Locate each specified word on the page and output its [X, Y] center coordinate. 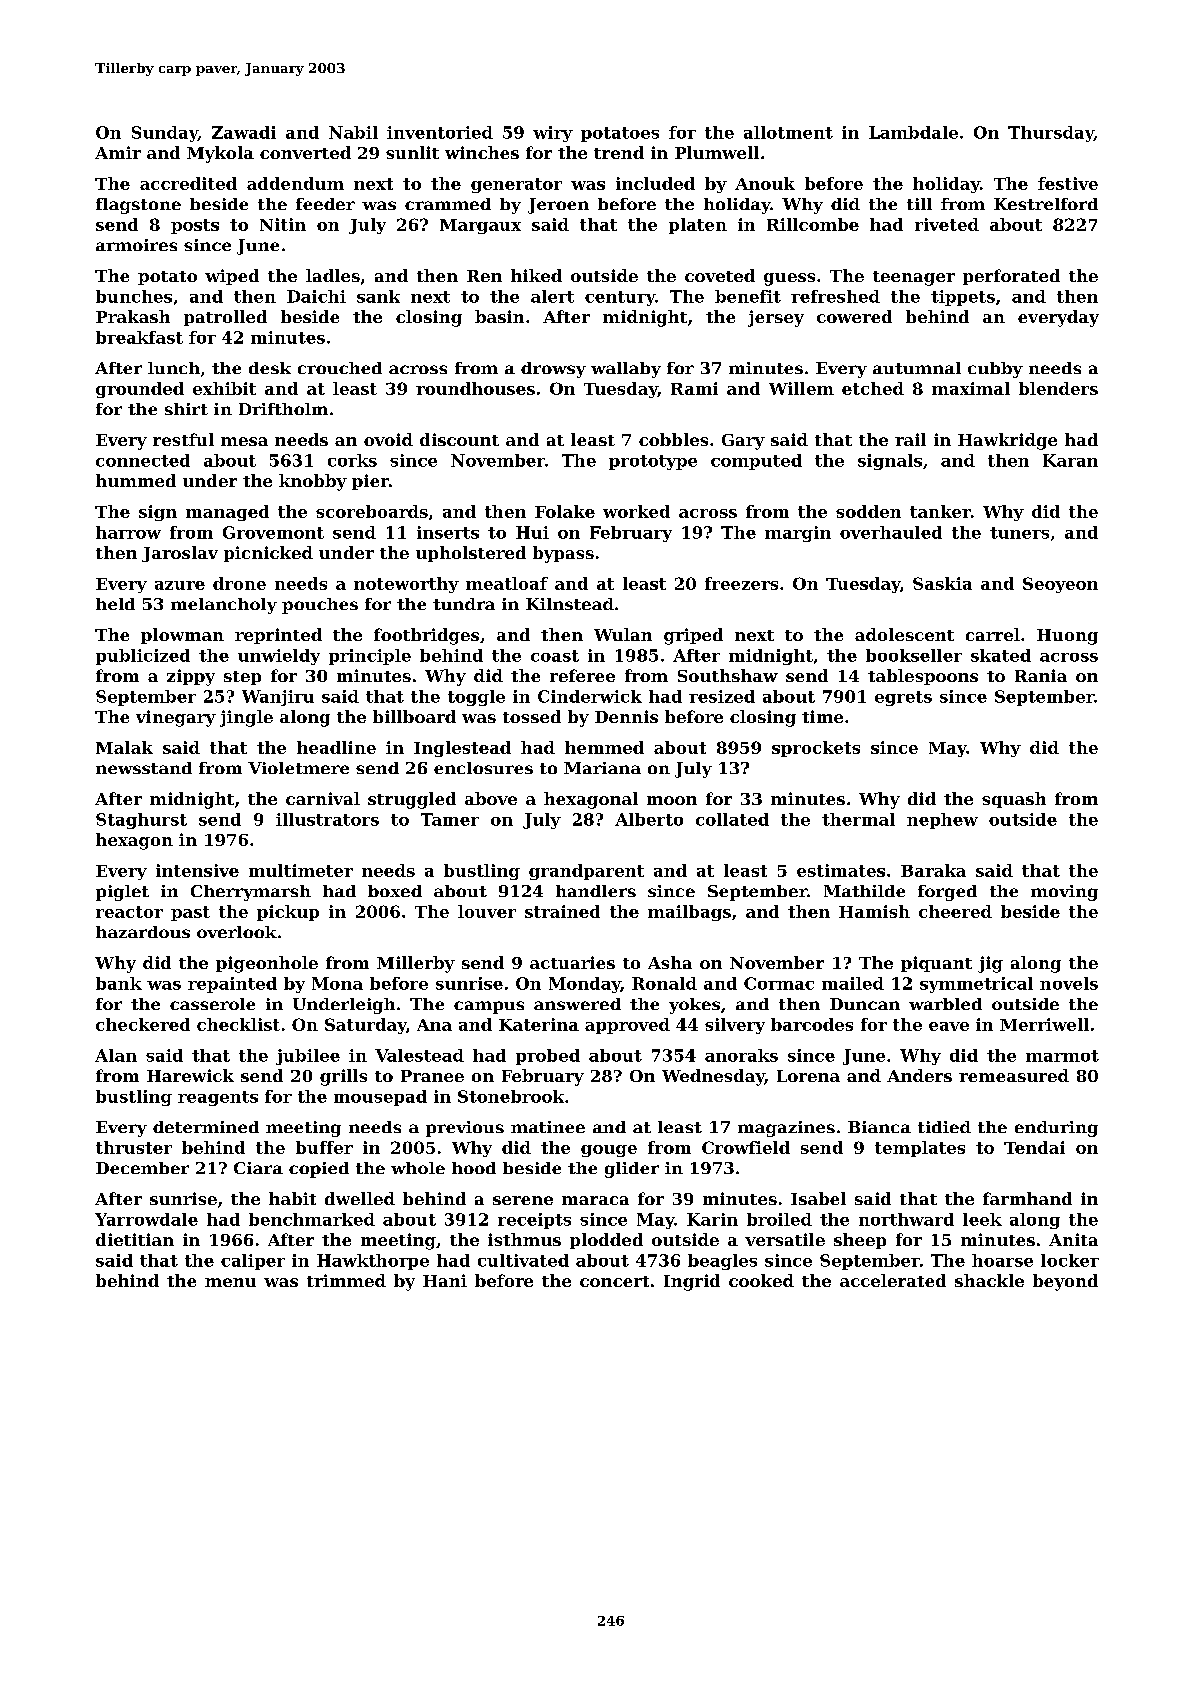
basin [499, 316]
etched [873, 388]
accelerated [893, 1280]
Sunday [165, 134]
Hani [445, 1280]
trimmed [346, 1280]
